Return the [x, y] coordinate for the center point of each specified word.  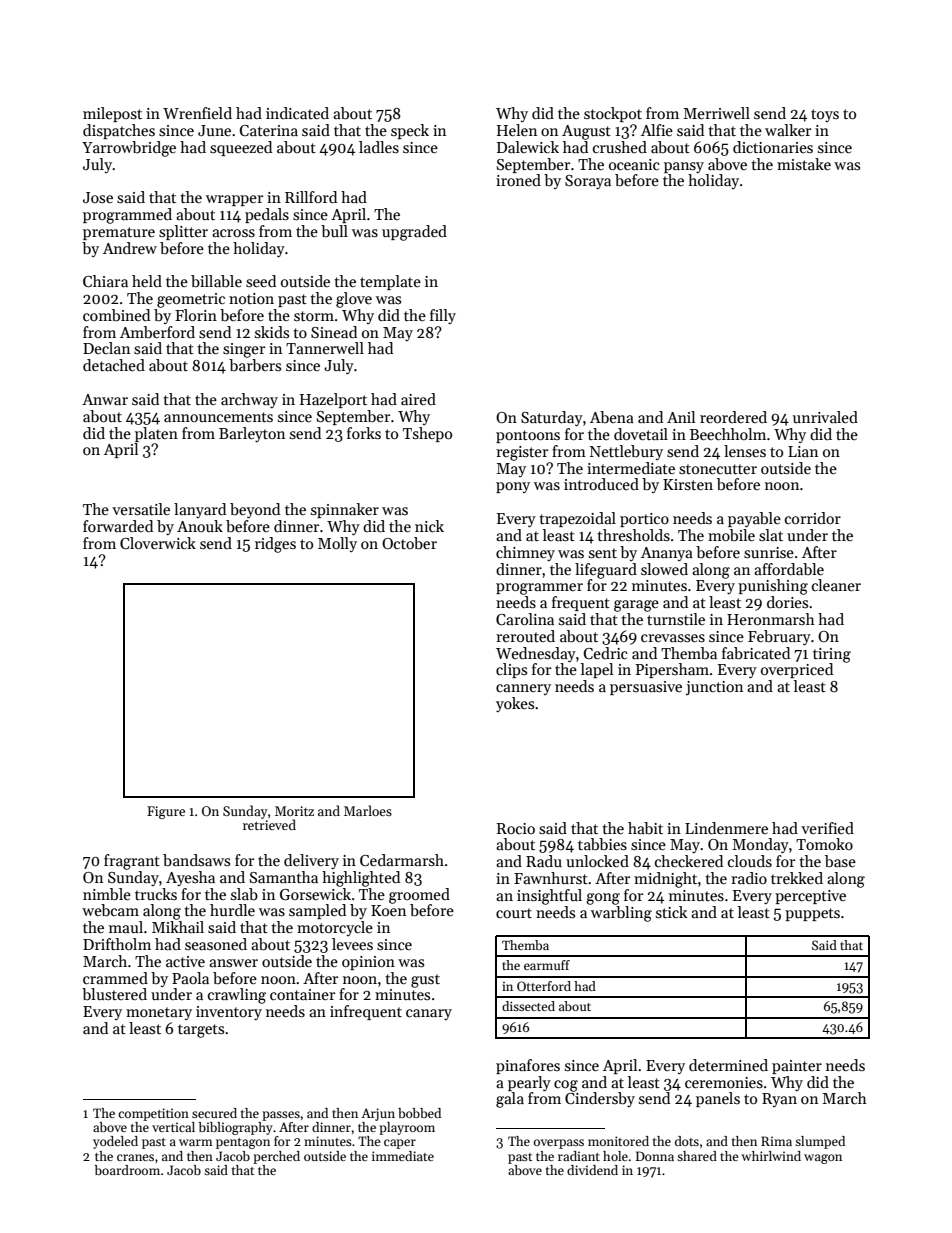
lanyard [200, 510]
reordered [733, 417]
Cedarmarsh [402, 860]
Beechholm [728, 434]
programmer [539, 589]
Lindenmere [726, 828]
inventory [229, 1013]
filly [443, 316]
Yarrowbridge [129, 149]
